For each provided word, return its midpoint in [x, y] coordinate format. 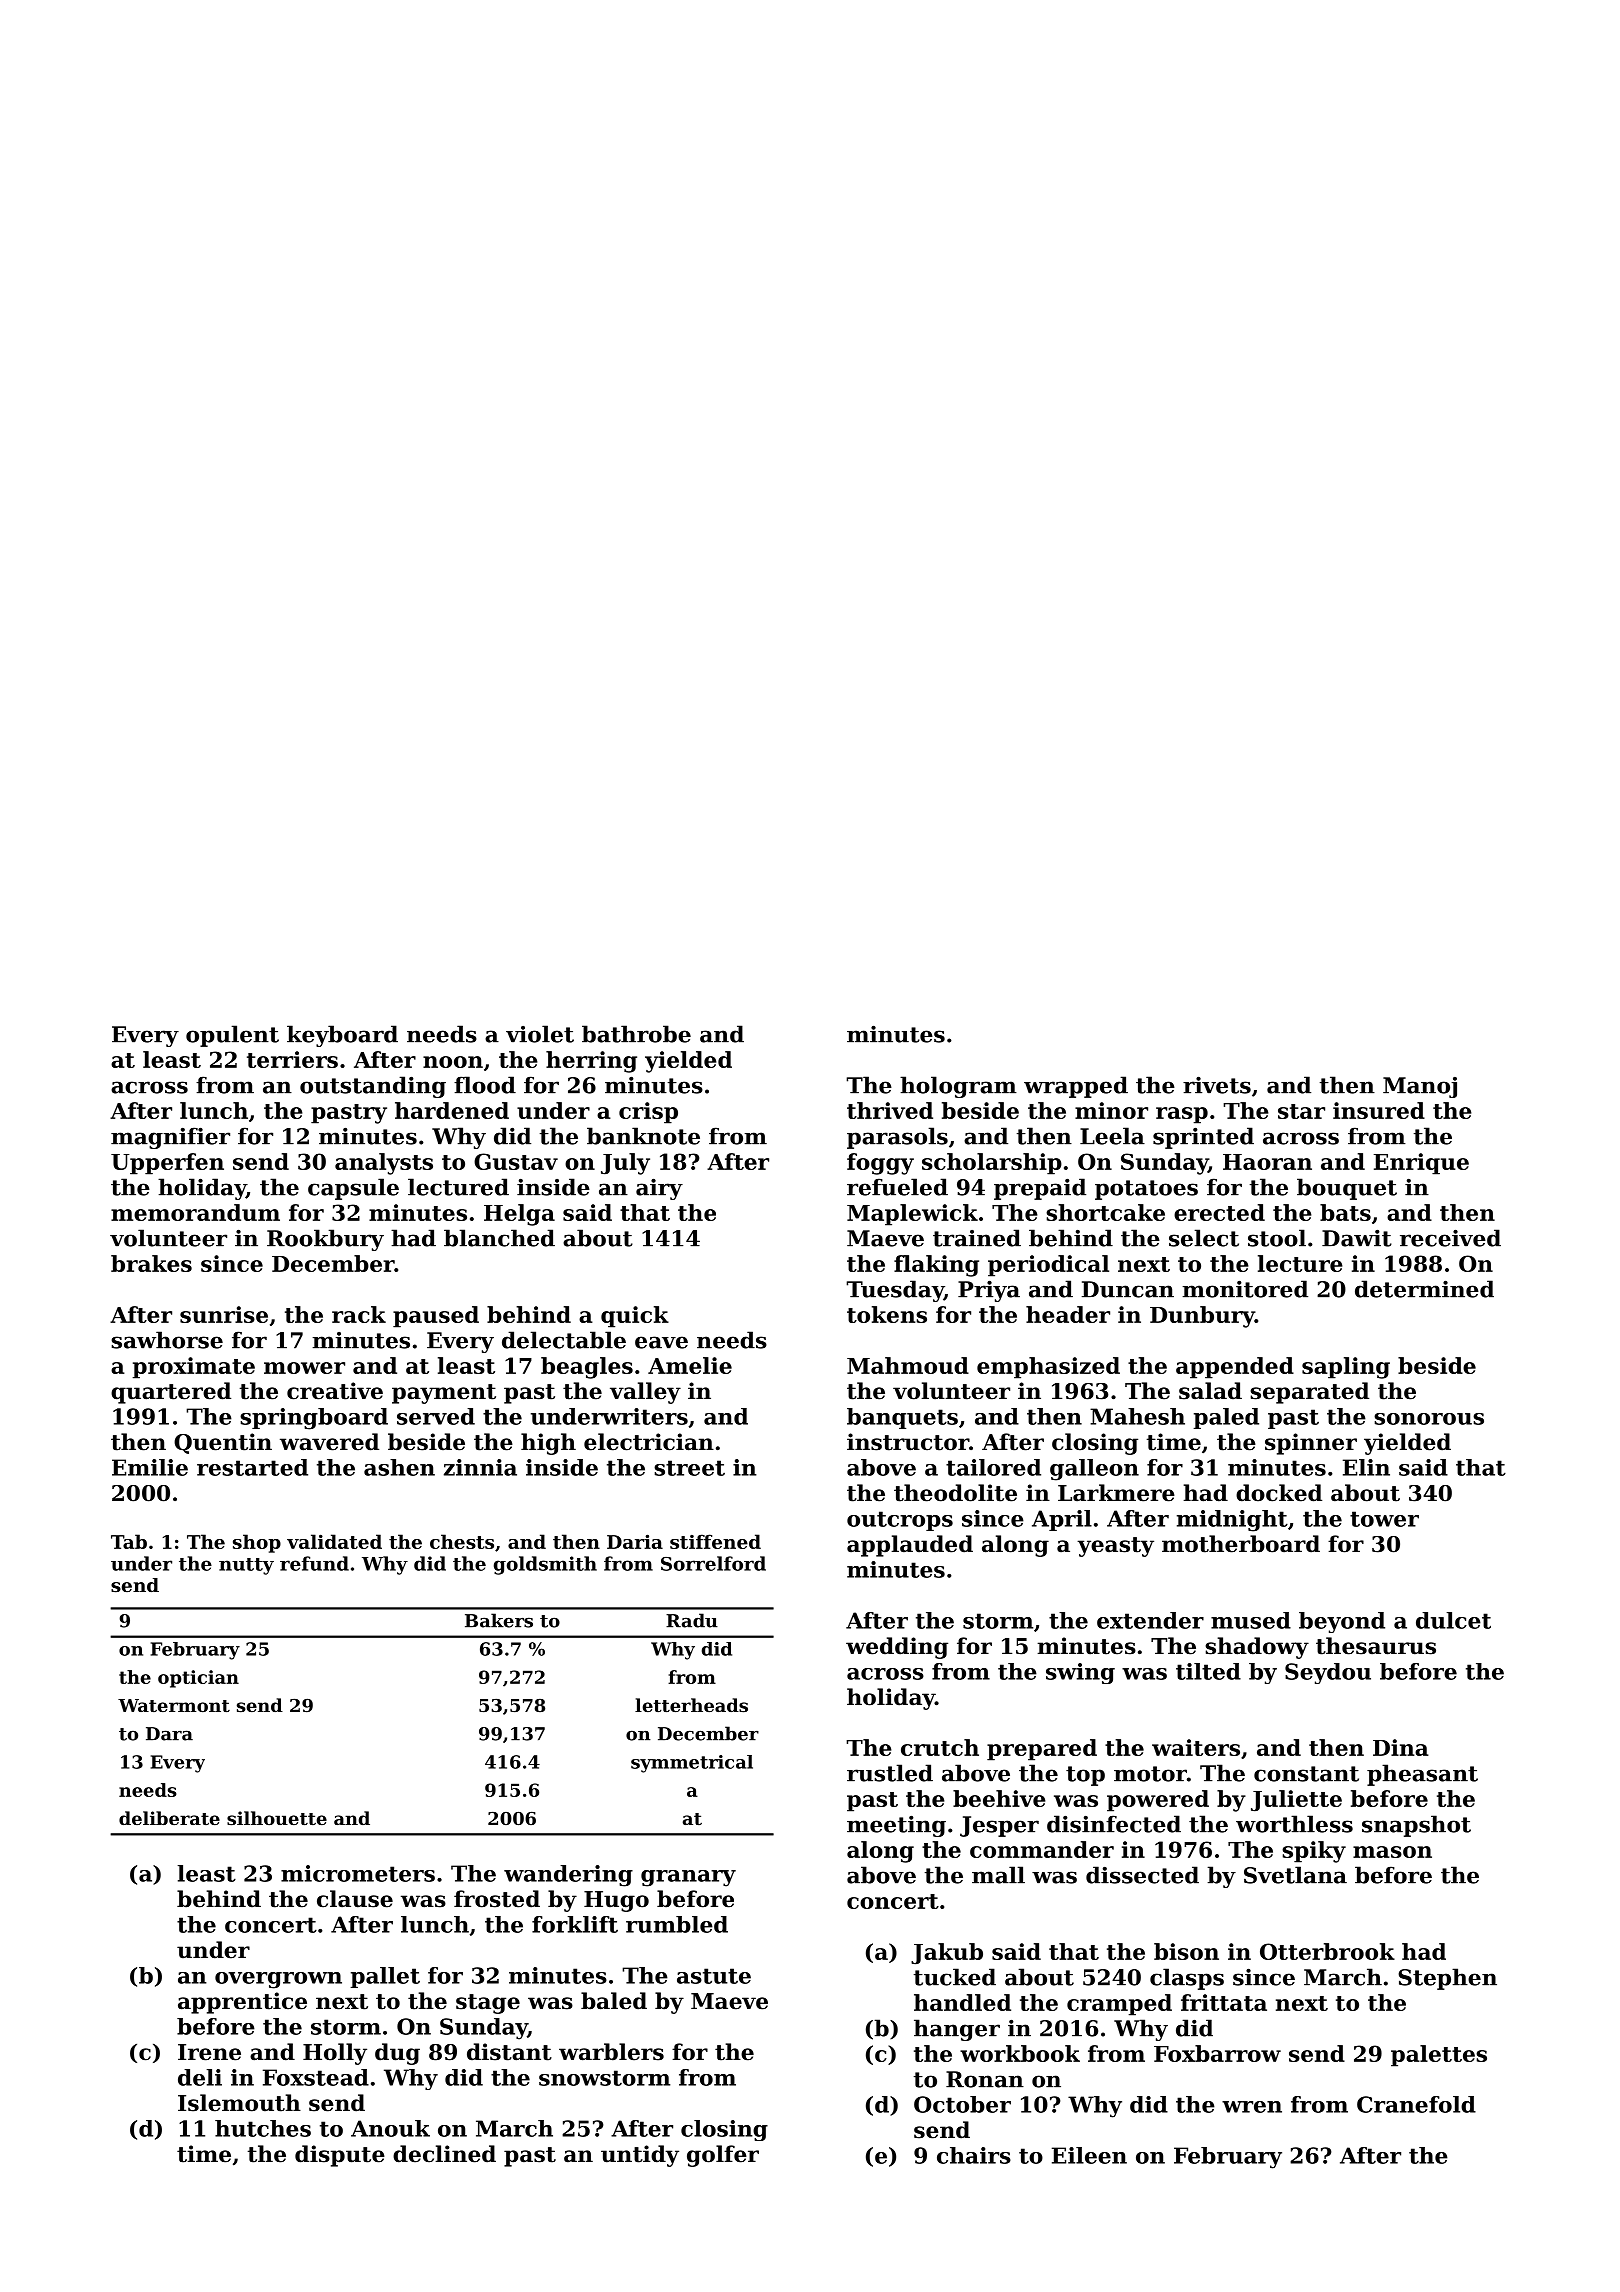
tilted [1208, 1671]
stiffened [715, 1541]
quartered [171, 1393]
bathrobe [636, 1034]
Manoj [1420, 1087]
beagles [587, 1368]
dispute [340, 2156]
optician [198, 1679]
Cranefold [1416, 2104]
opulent [232, 1036]
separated [1309, 1393]
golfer [723, 2156]
